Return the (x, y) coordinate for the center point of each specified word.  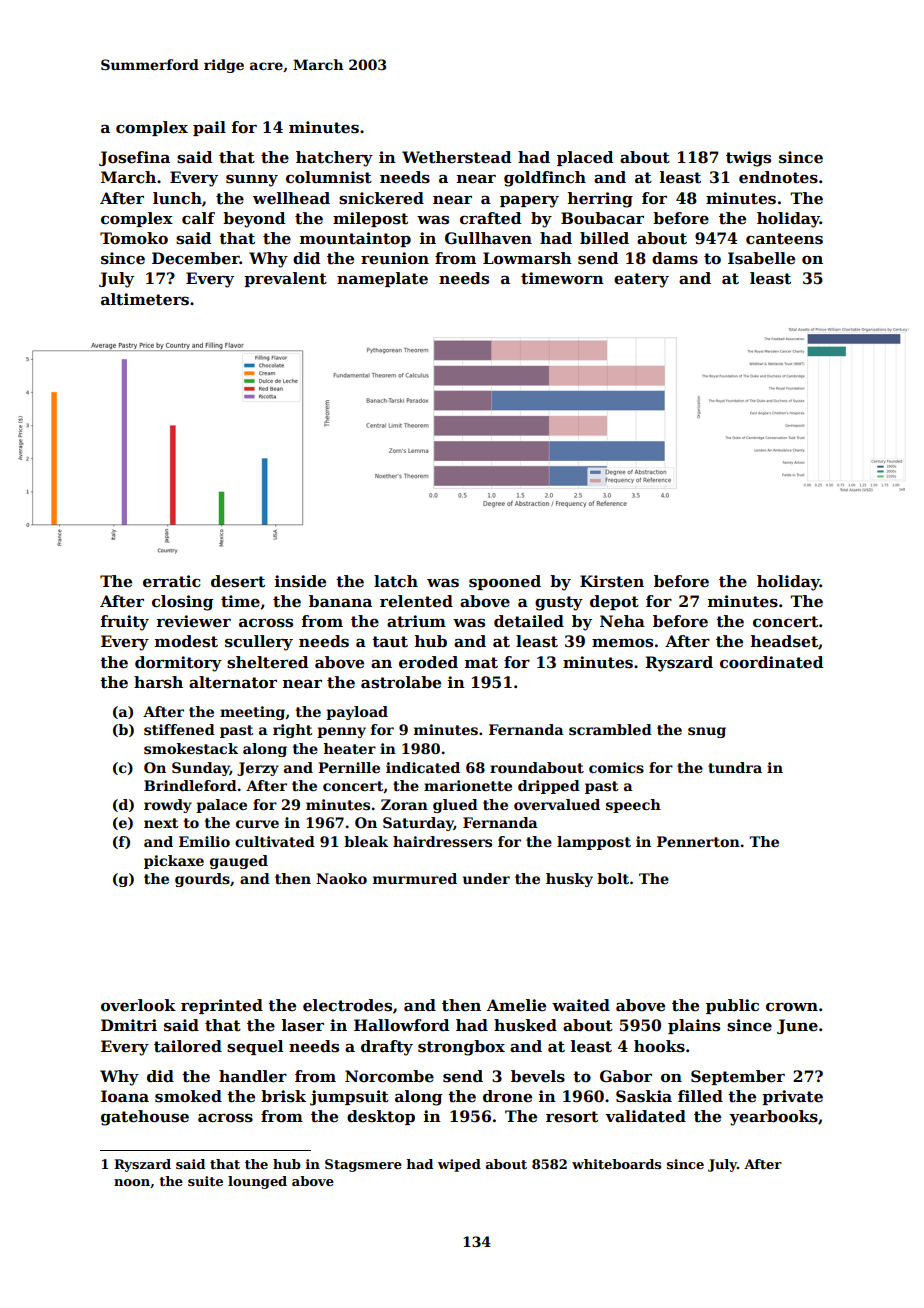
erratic (172, 581)
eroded (428, 662)
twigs (748, 159)
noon (132, 1182)
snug (707, 732)
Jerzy (258, 769)
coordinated (771, 662)
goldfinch (545, 179)
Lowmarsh (527, 258)
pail (209, 128)
